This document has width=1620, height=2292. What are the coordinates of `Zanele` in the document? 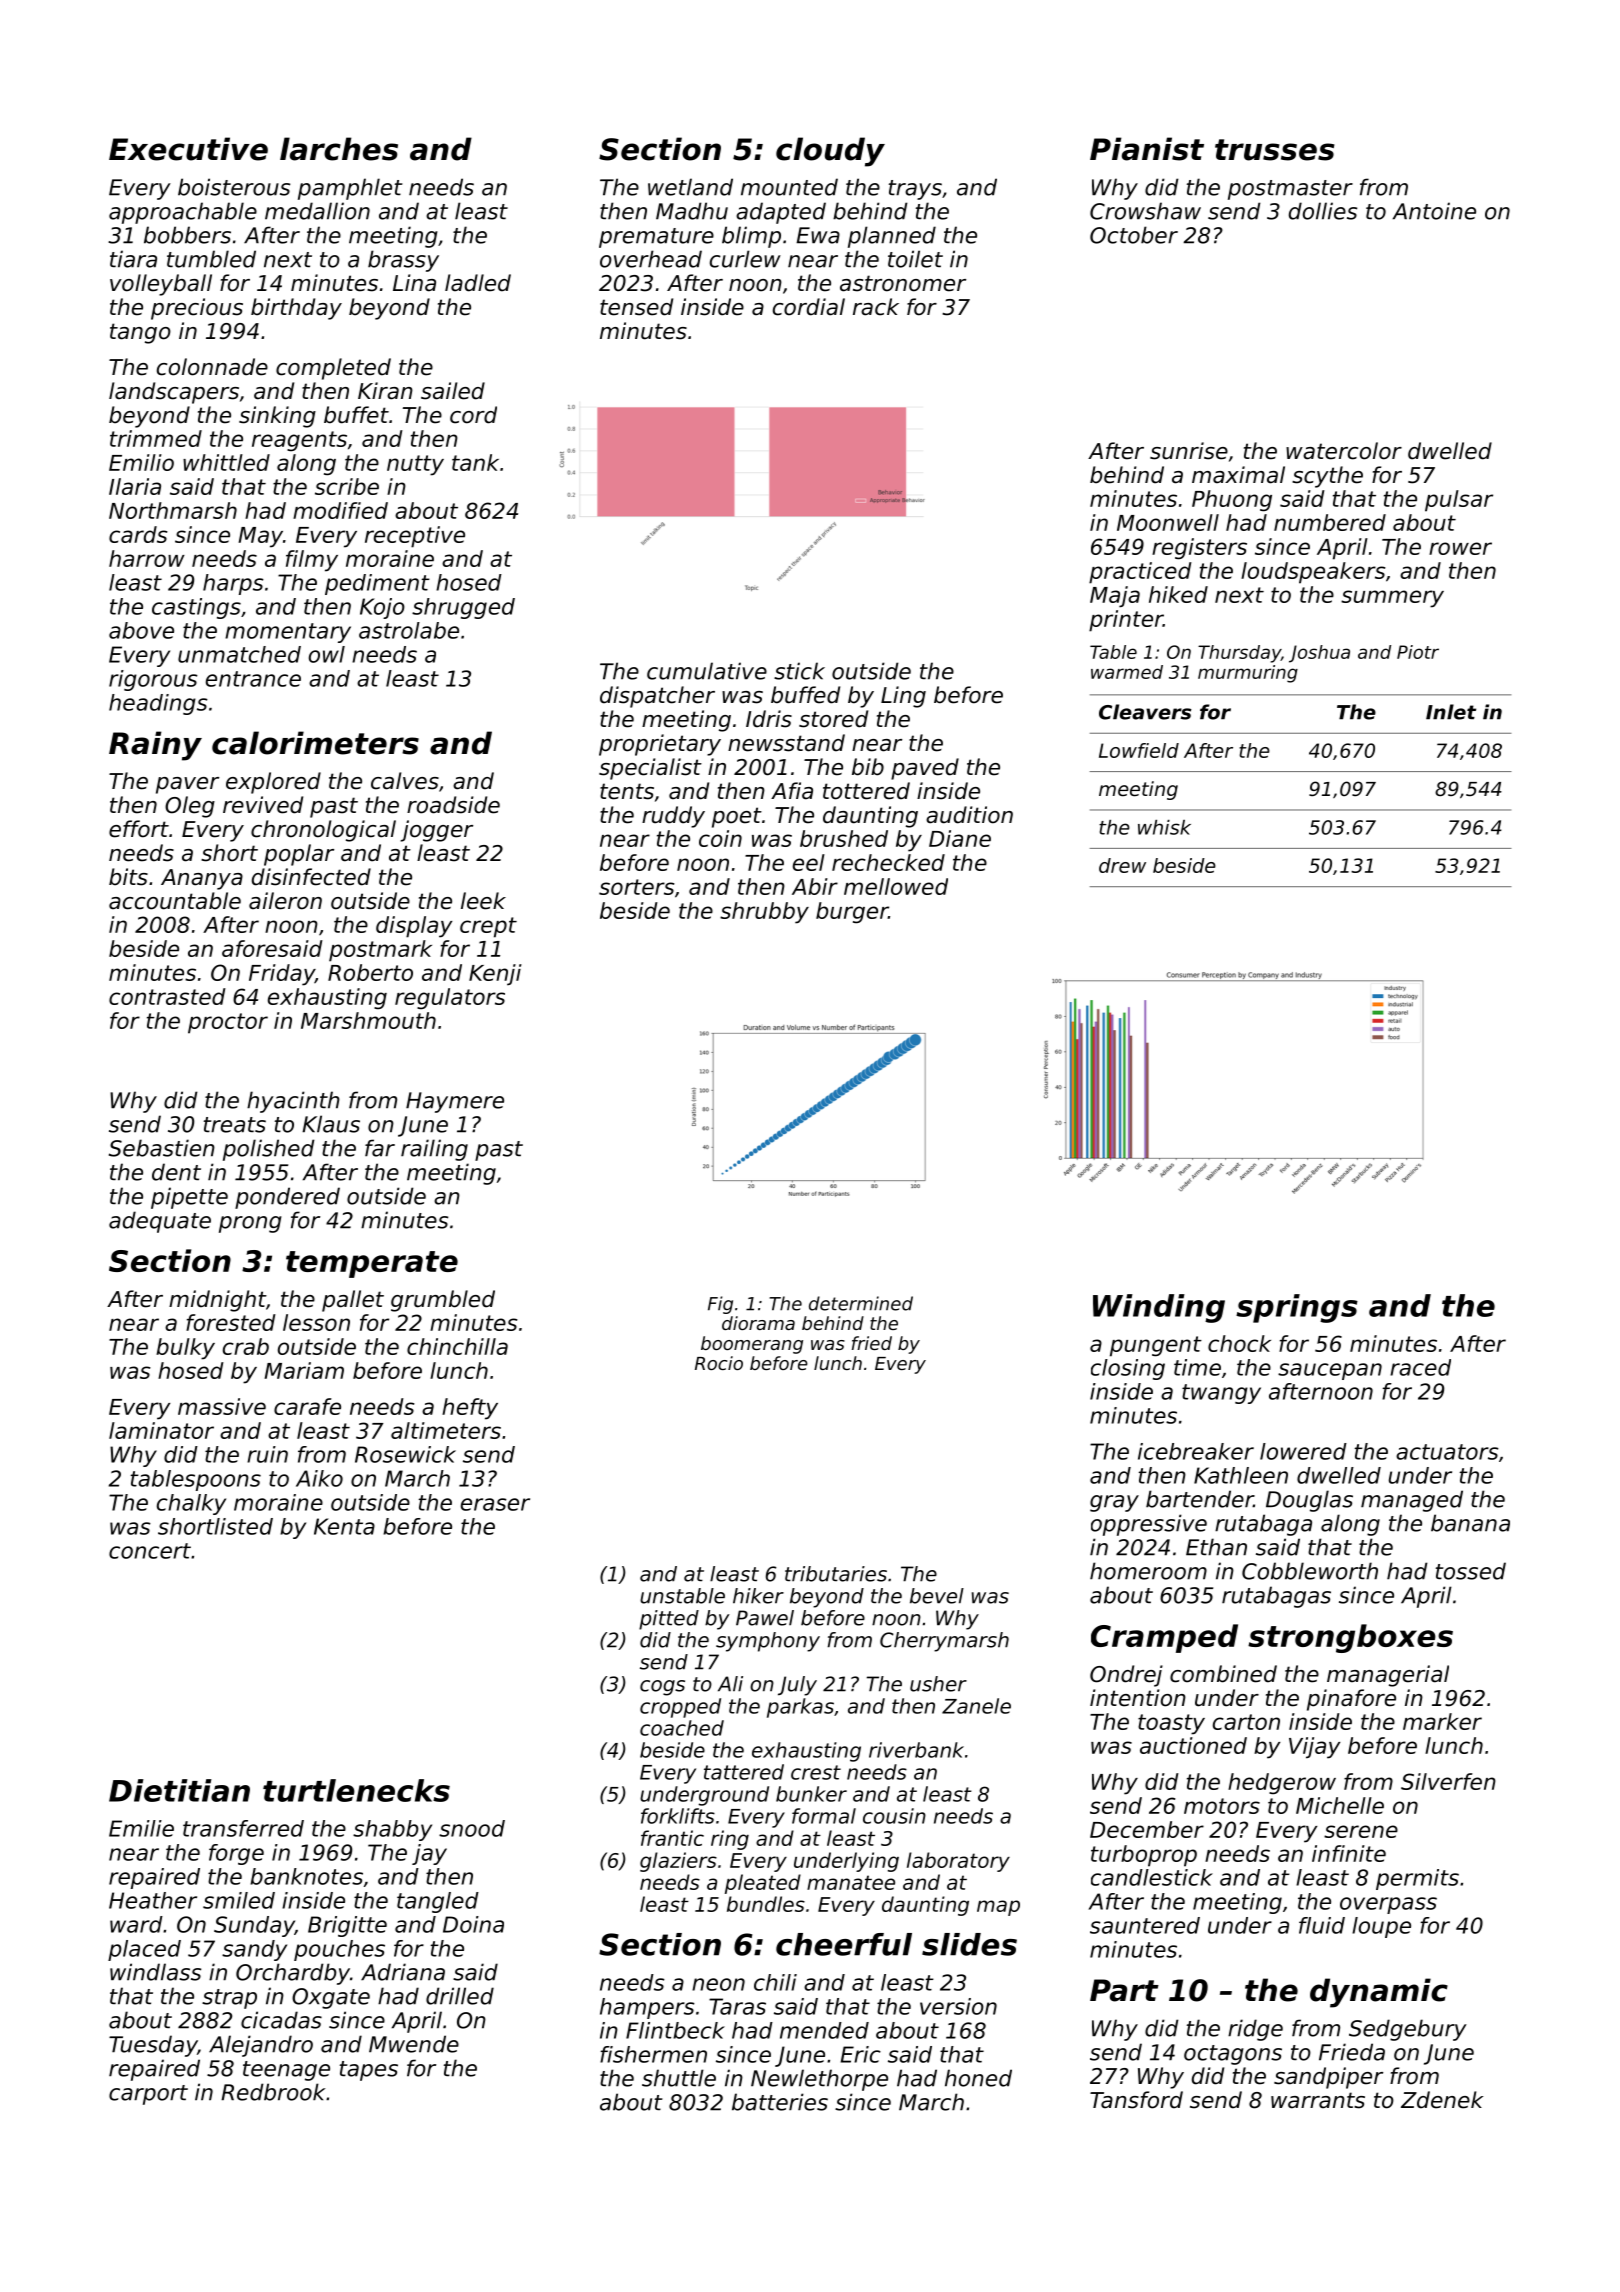 It's located at (976, 1706).
